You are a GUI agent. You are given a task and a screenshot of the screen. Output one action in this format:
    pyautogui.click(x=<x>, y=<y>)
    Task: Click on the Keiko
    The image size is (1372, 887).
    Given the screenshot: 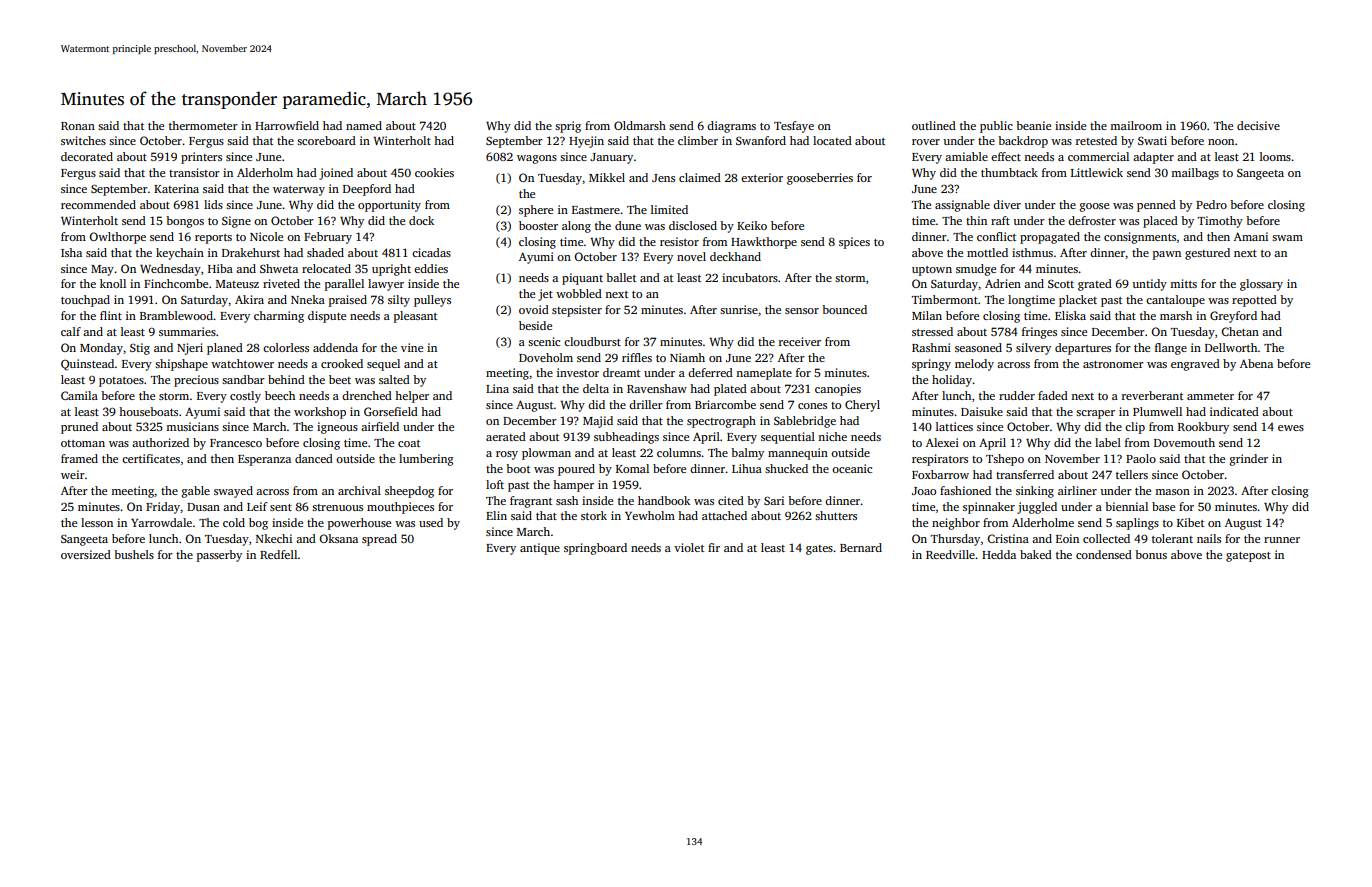 What is the action you would take?
    pyautogui.click(x=752, y=225)
